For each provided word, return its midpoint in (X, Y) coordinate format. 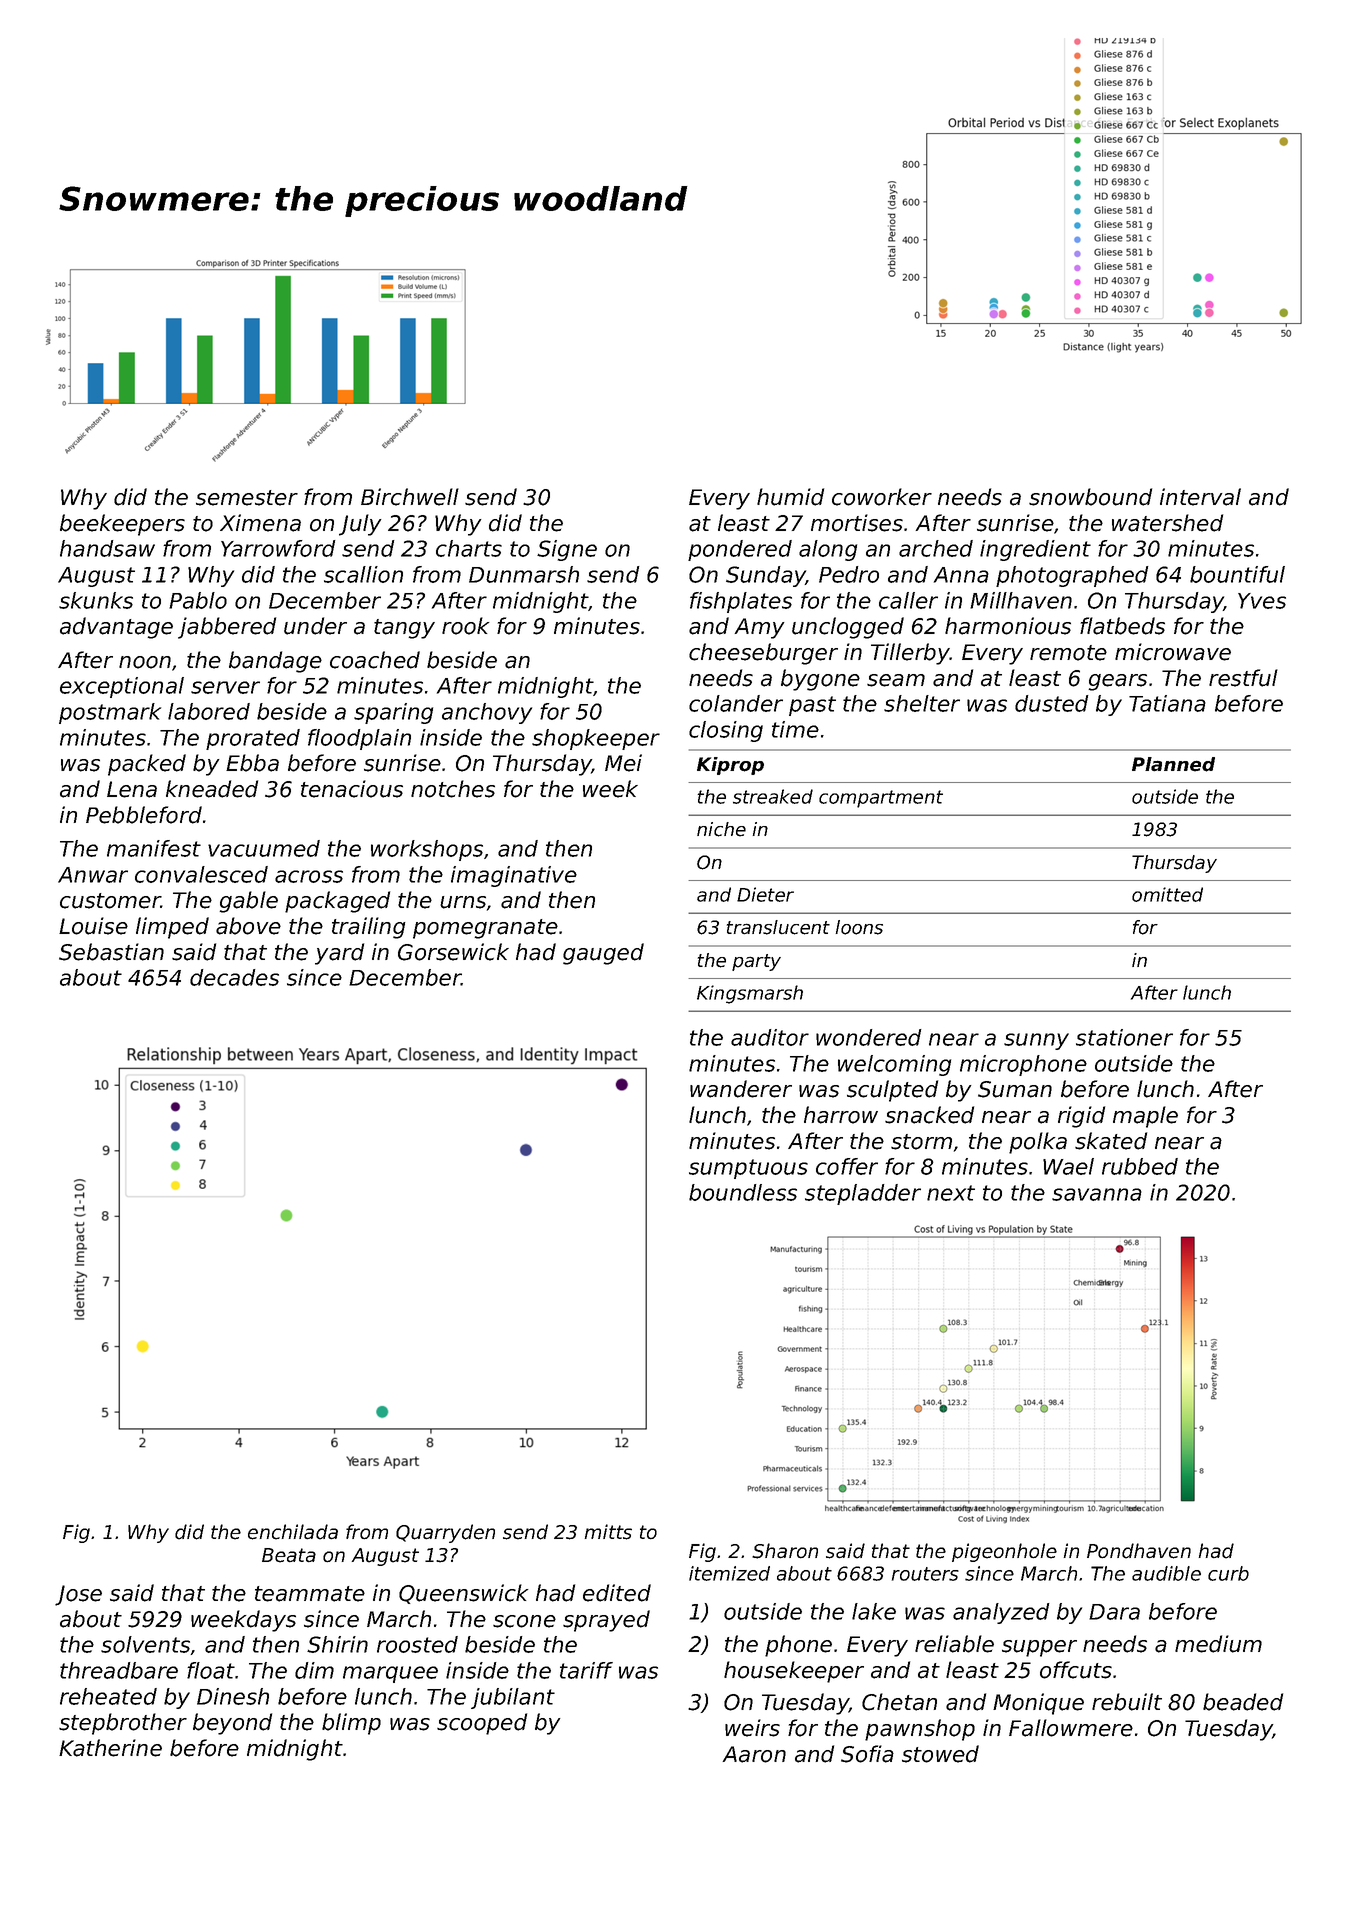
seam (896, 680)
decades (234, 977)
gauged (603, 954)
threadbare (119, 1670)
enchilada (293, 1532)
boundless (743, 1192)
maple (1145, 1117)
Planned (1173, 764)
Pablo (198, 600)
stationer (1124, 1037)
